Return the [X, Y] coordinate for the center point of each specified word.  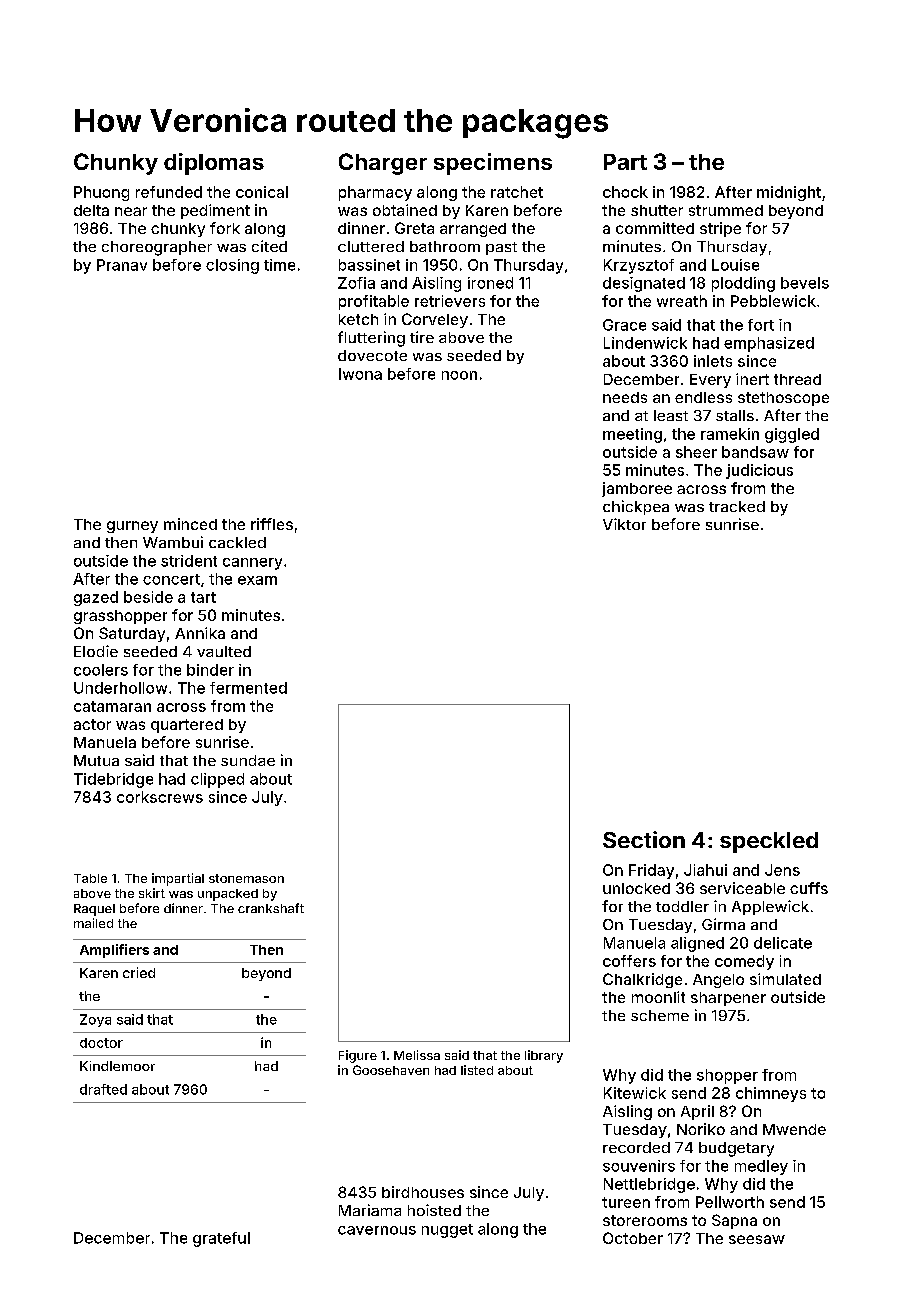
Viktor [624, 524]
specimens [493, 164]
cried [139, 972]
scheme [660, 1015]
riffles [272, 524]
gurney [132, 527]
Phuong [101, 193]
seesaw [757, 1239]
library [544, 1056]
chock [625, 192]
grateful [221, 1239]
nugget [447, 1231]
